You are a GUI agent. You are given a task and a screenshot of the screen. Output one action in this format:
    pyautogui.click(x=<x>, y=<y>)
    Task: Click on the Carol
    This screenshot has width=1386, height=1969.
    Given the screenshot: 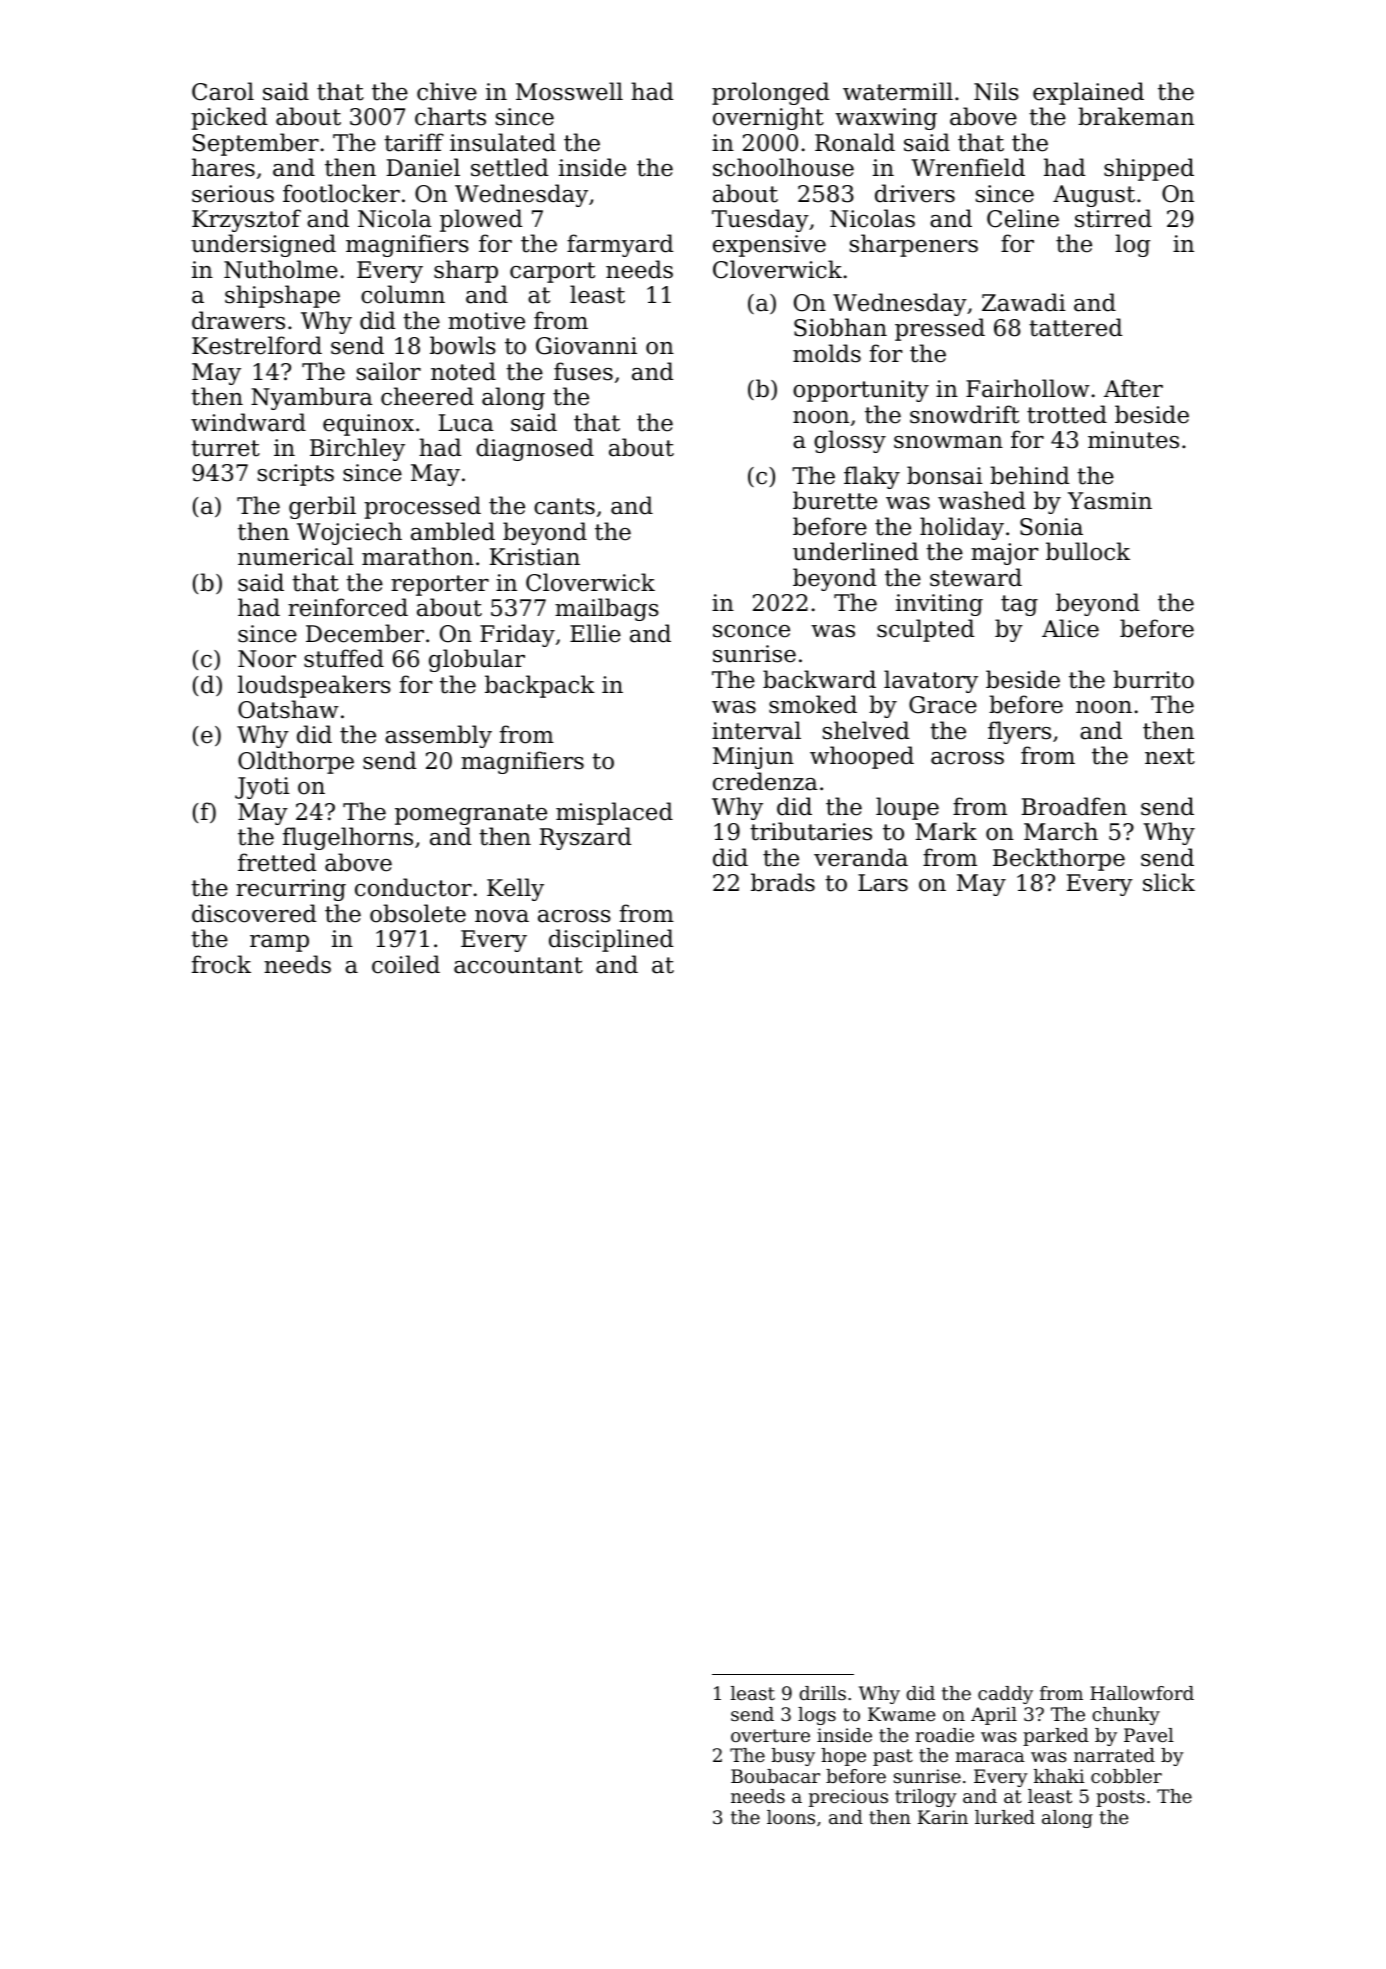 What is the action you would take?
    pyautogui.click(x=223, y=91)
